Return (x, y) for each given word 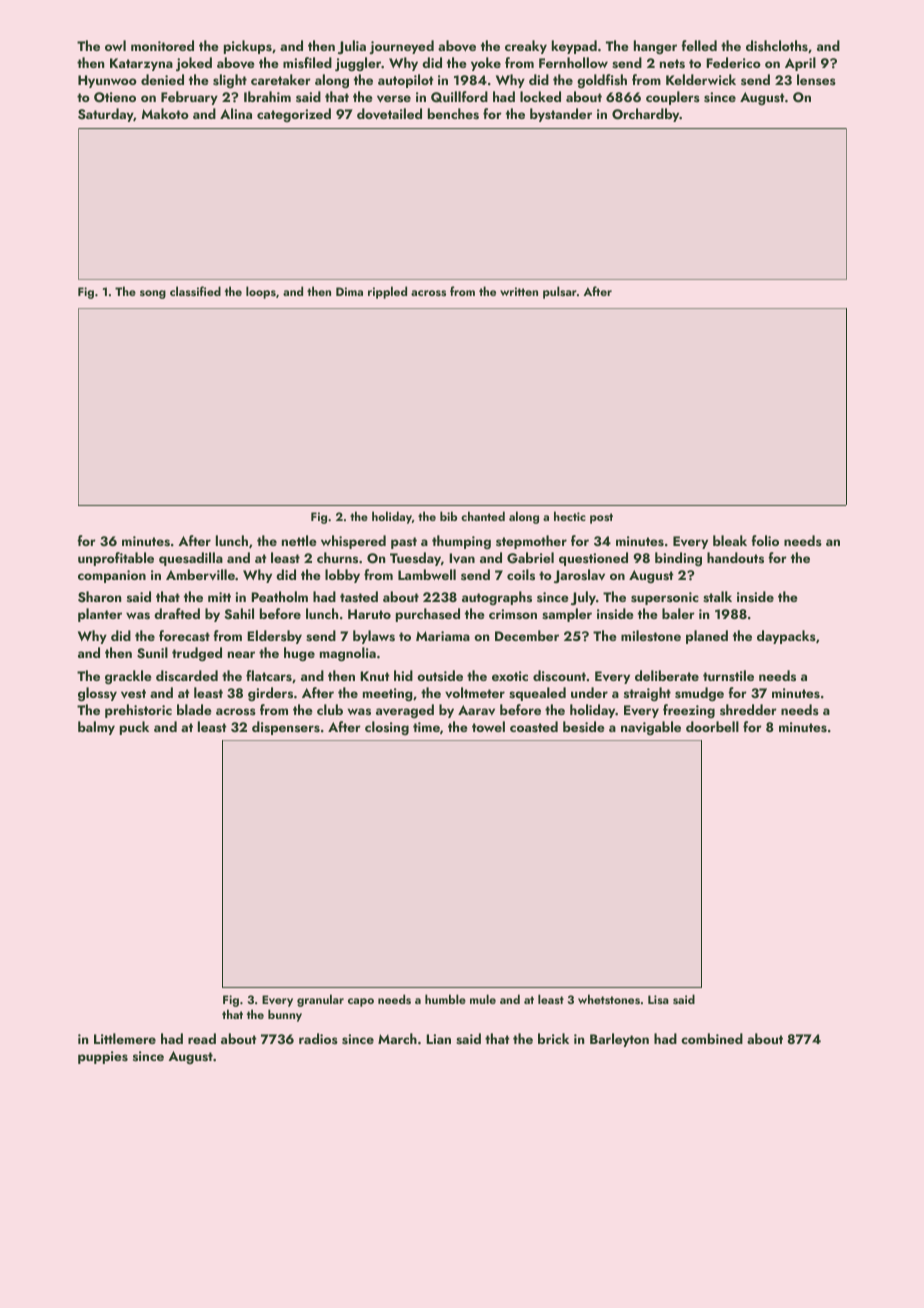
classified (195, 291)
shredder (748, 709)
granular (320, 1000)
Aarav (476, 710)
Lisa (658, 999)
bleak (730, 540)
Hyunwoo (107, 81)
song (153, 294)
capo (361, 1002)
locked (540, 96)
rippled (387, 292)
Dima (349, 291)
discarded (187, 676)
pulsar (560, 292)
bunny (285, 1015)
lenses (816, 79)
